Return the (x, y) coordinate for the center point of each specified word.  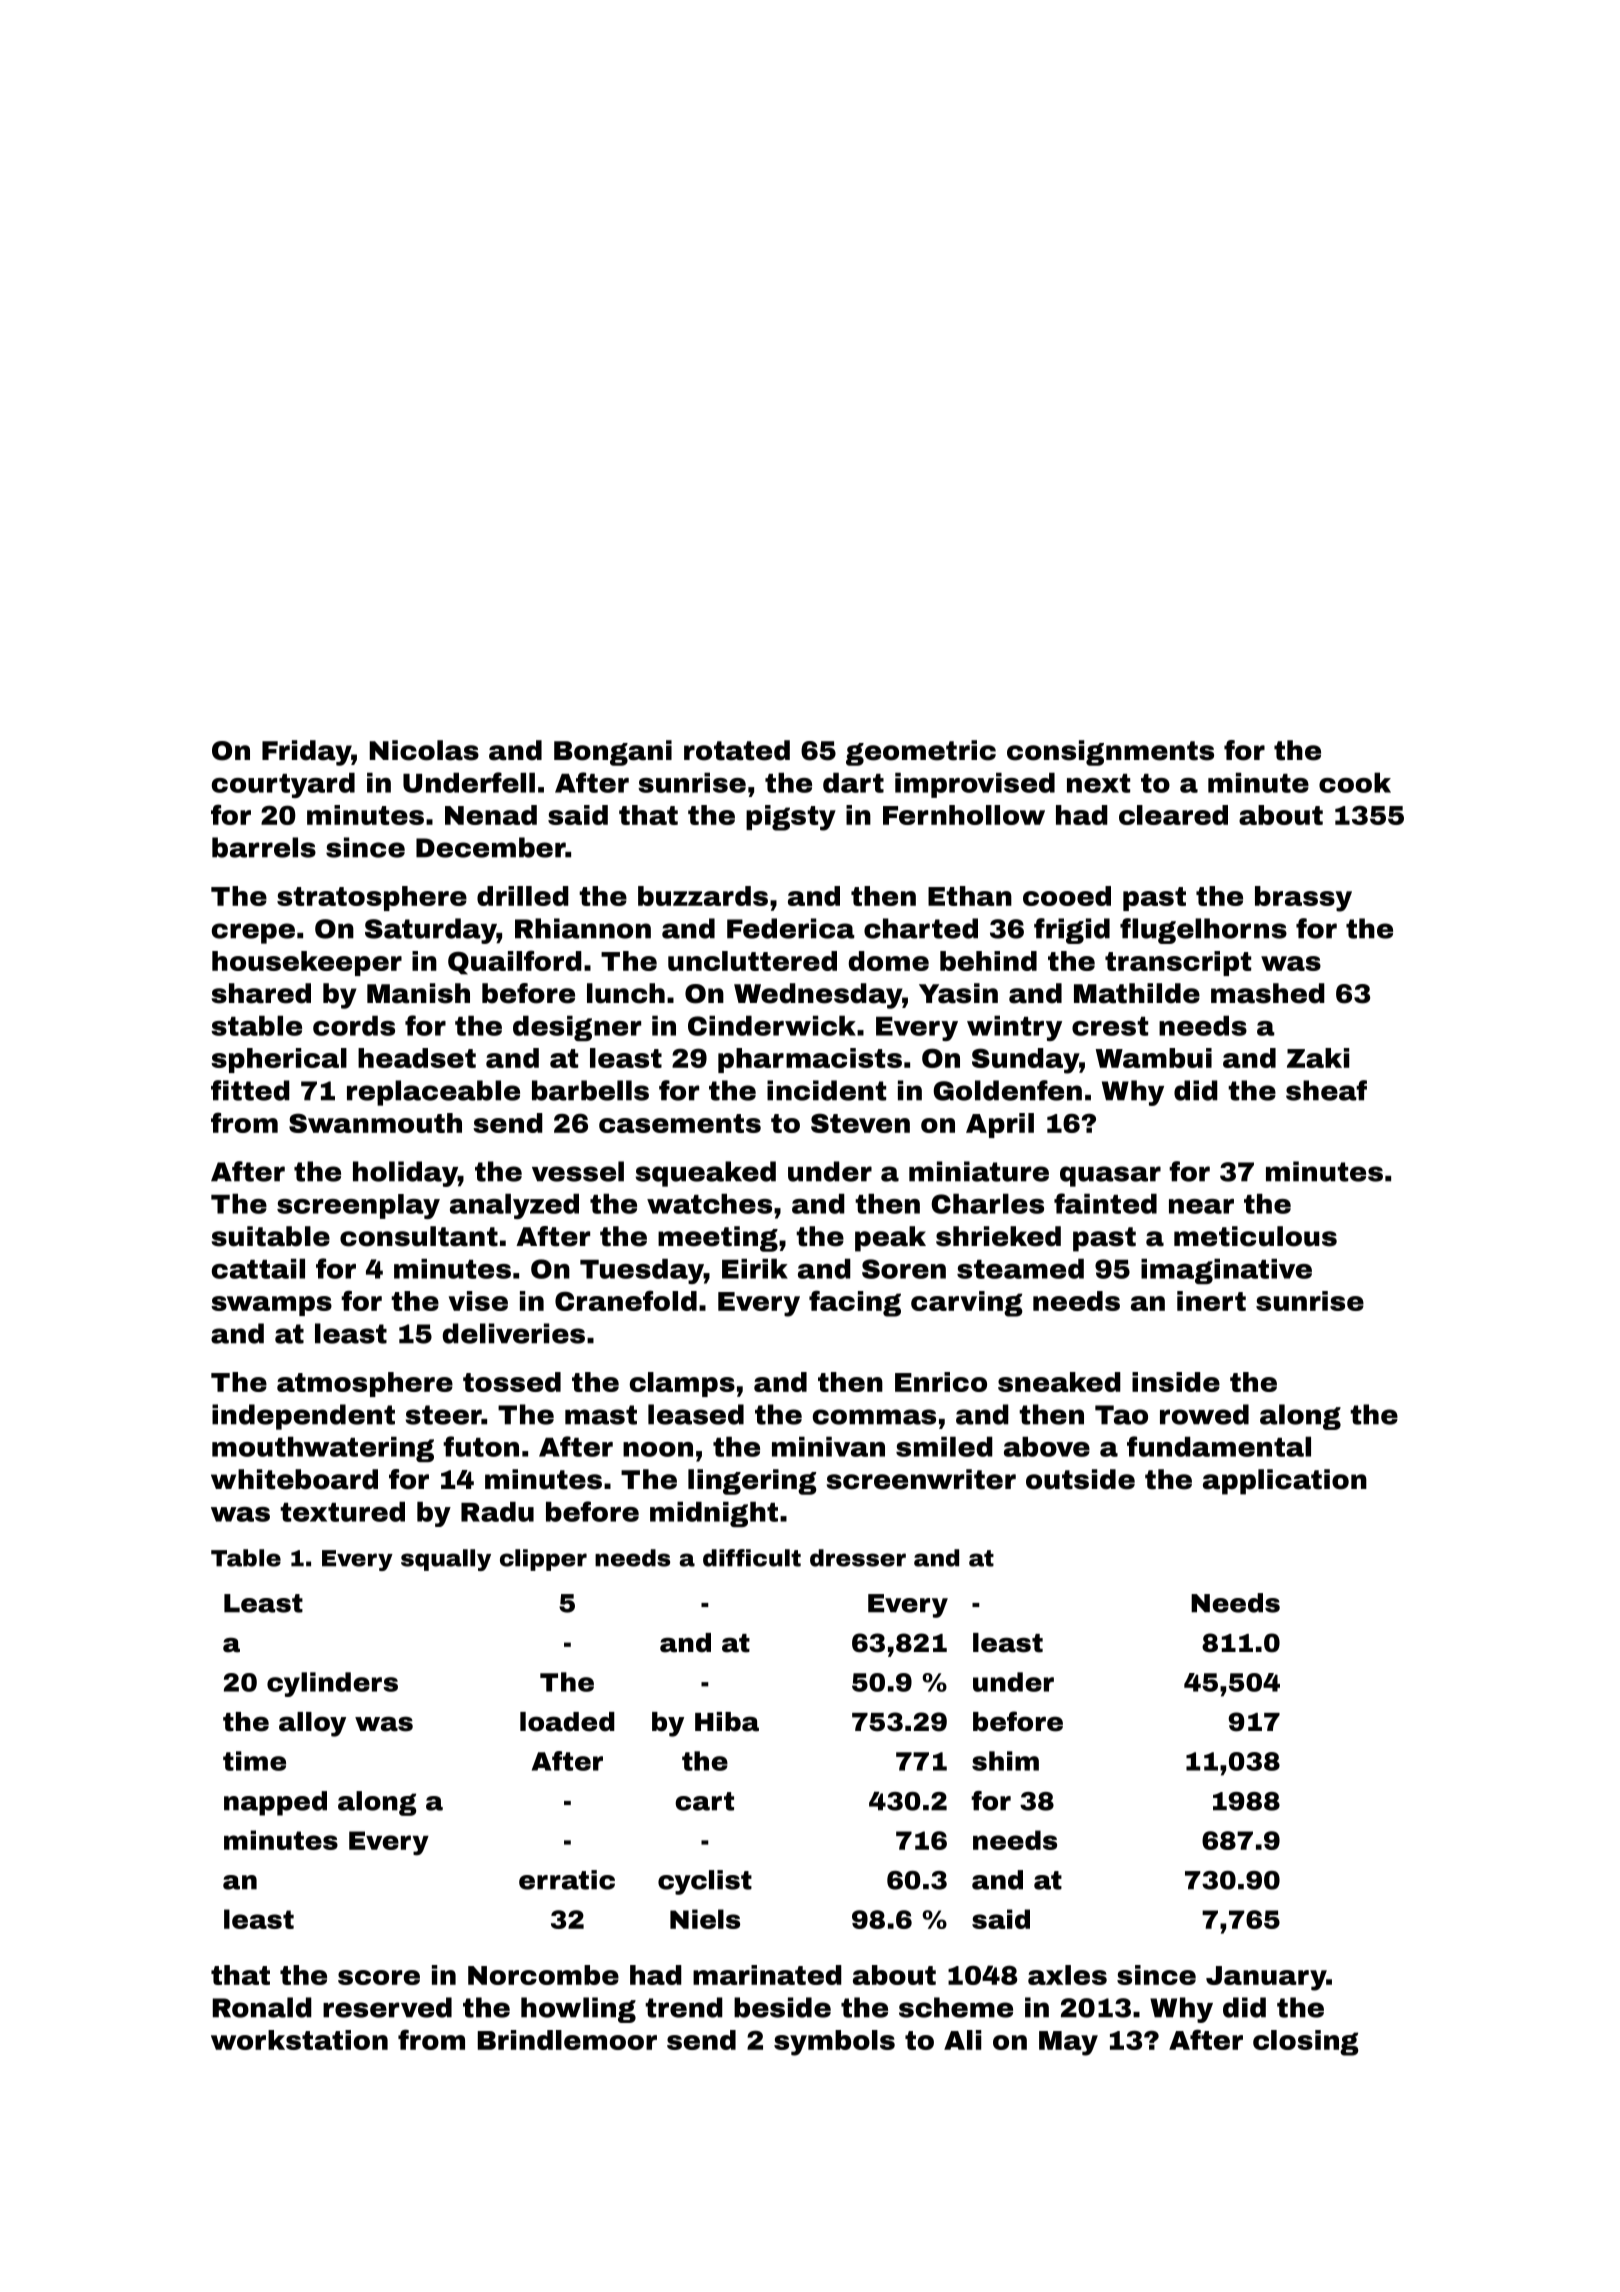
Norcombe (543, 1975)
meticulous (1255, 1236)
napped (275, 1803)
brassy (1303, 899)
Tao (1121, 1415)
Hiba (727, 1722)
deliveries (514, 1333)
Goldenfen (1007, 1090)
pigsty (791, 818)
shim (1005, 1761)
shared (261, 993)
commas (874, 1417)
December (491, 847)
